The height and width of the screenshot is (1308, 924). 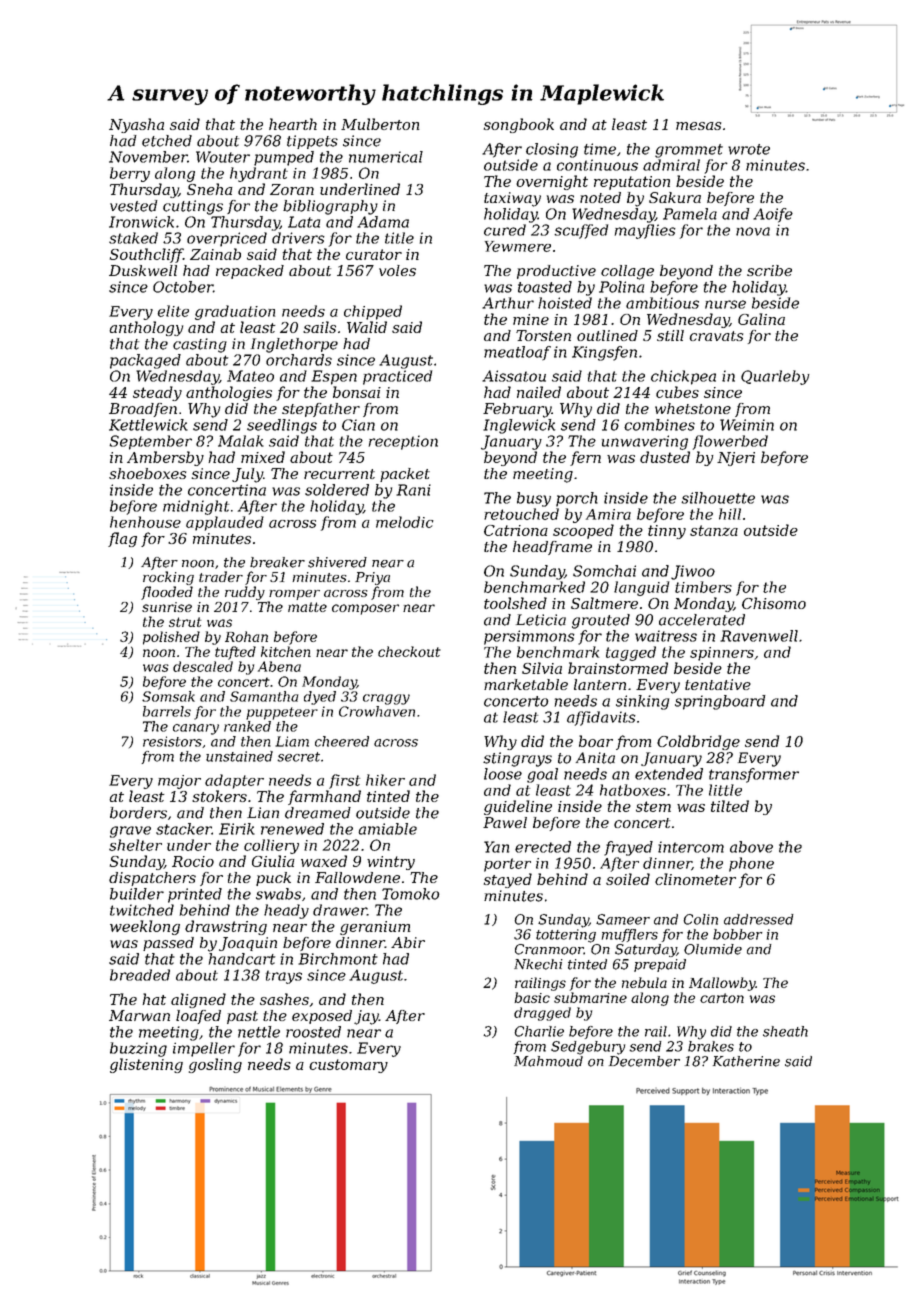 What do you see at coordinates (284, 977) in the screenshot?
I see `trays` at bounding box center [284, 977].
